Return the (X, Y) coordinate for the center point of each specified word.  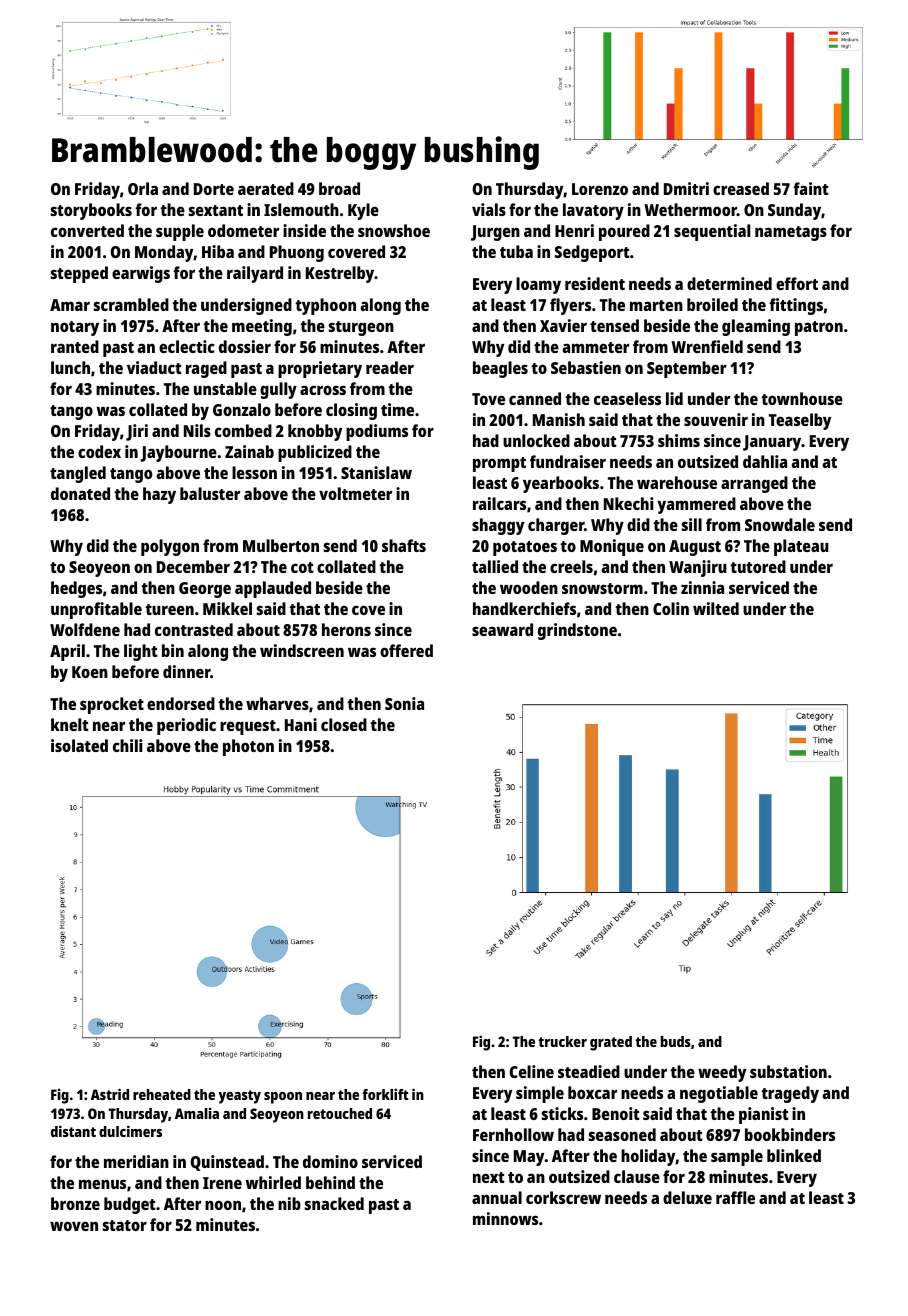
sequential (712, 232)
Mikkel (227, 608)
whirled (273, 1182)
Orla (143, 188)
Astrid (110, 1094)
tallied (495, 566)
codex (99, 451)
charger (556, 526)
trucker (562, 1041)
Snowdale (780, 524)
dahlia (765, 461)
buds (676, 1041)
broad (339, 188)
